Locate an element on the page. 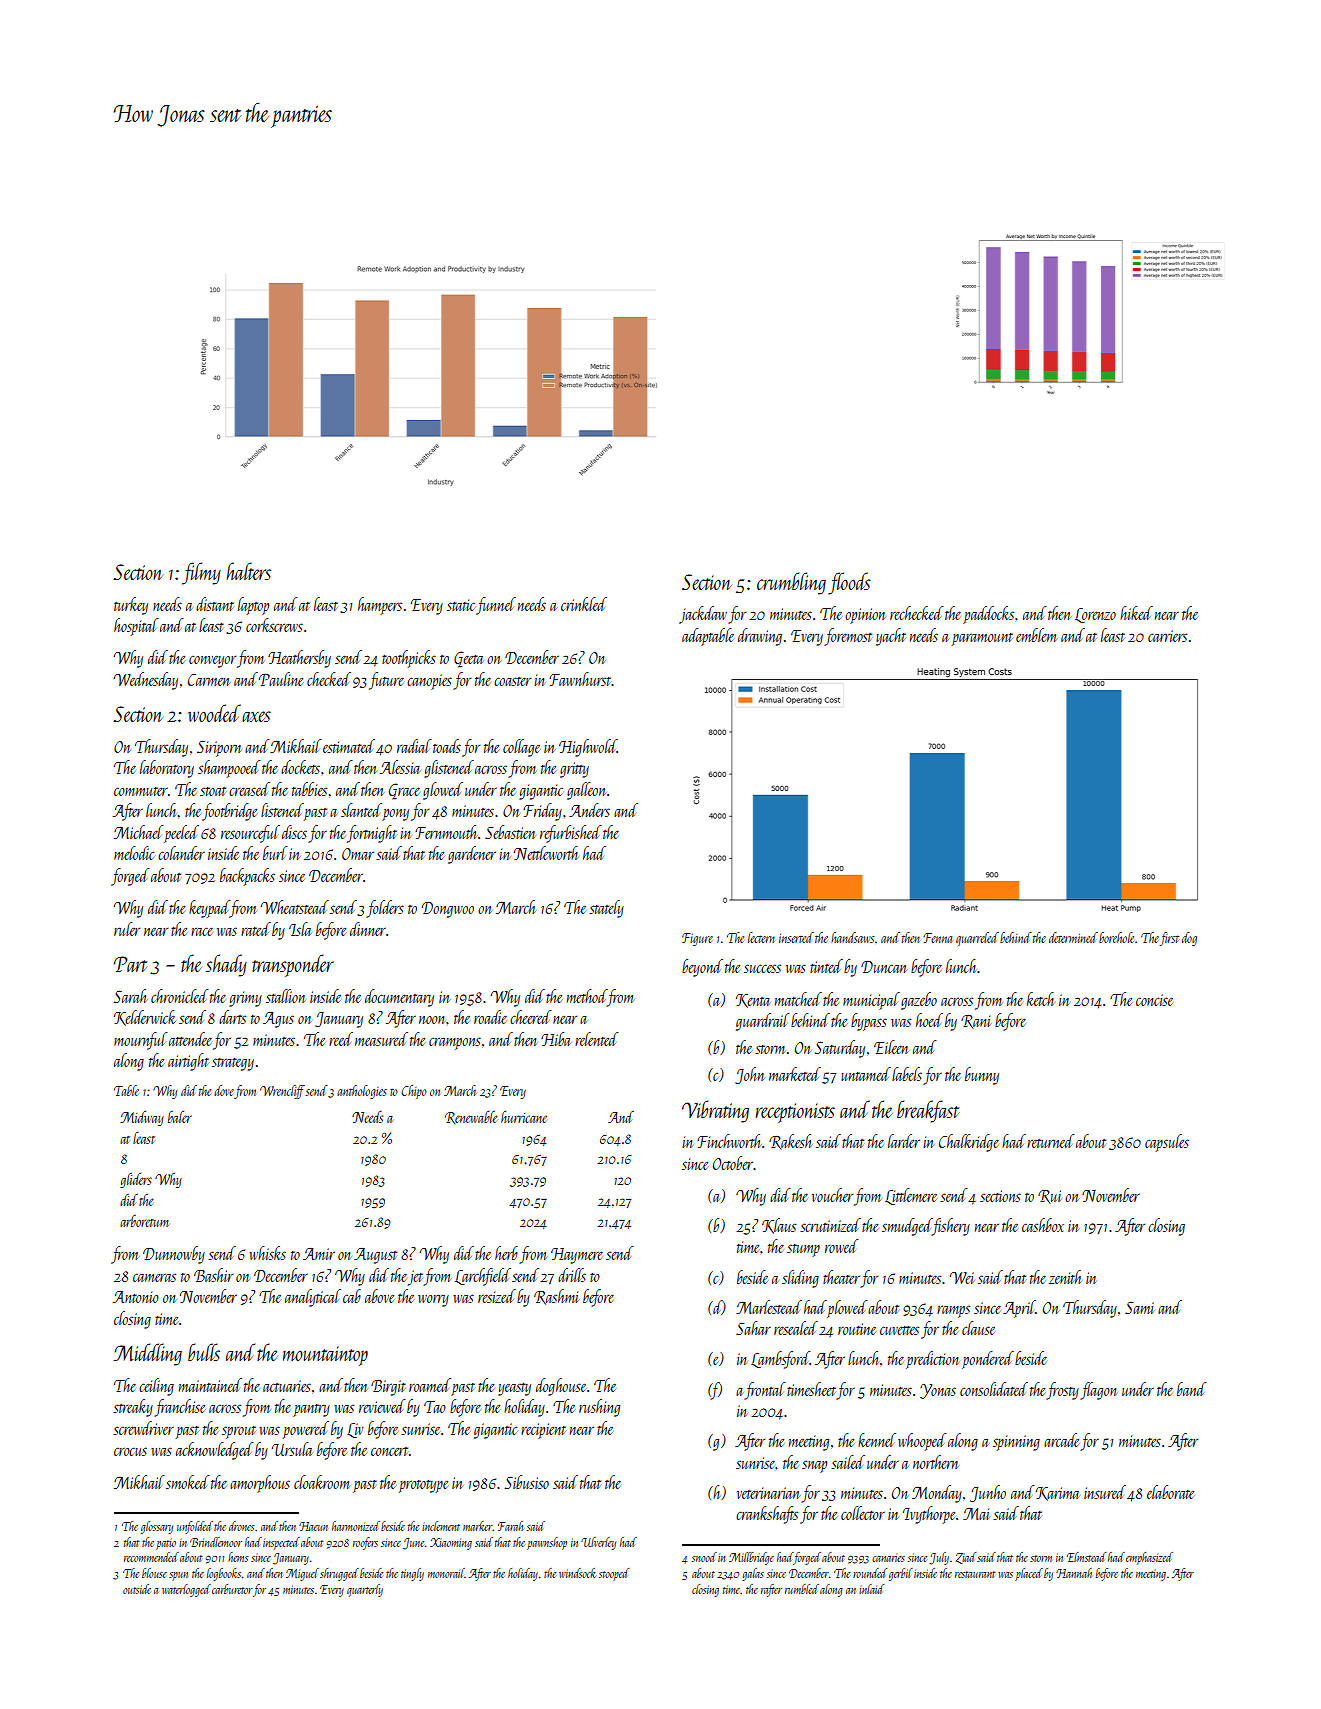  drawing is located at coordinates (760, 637).
